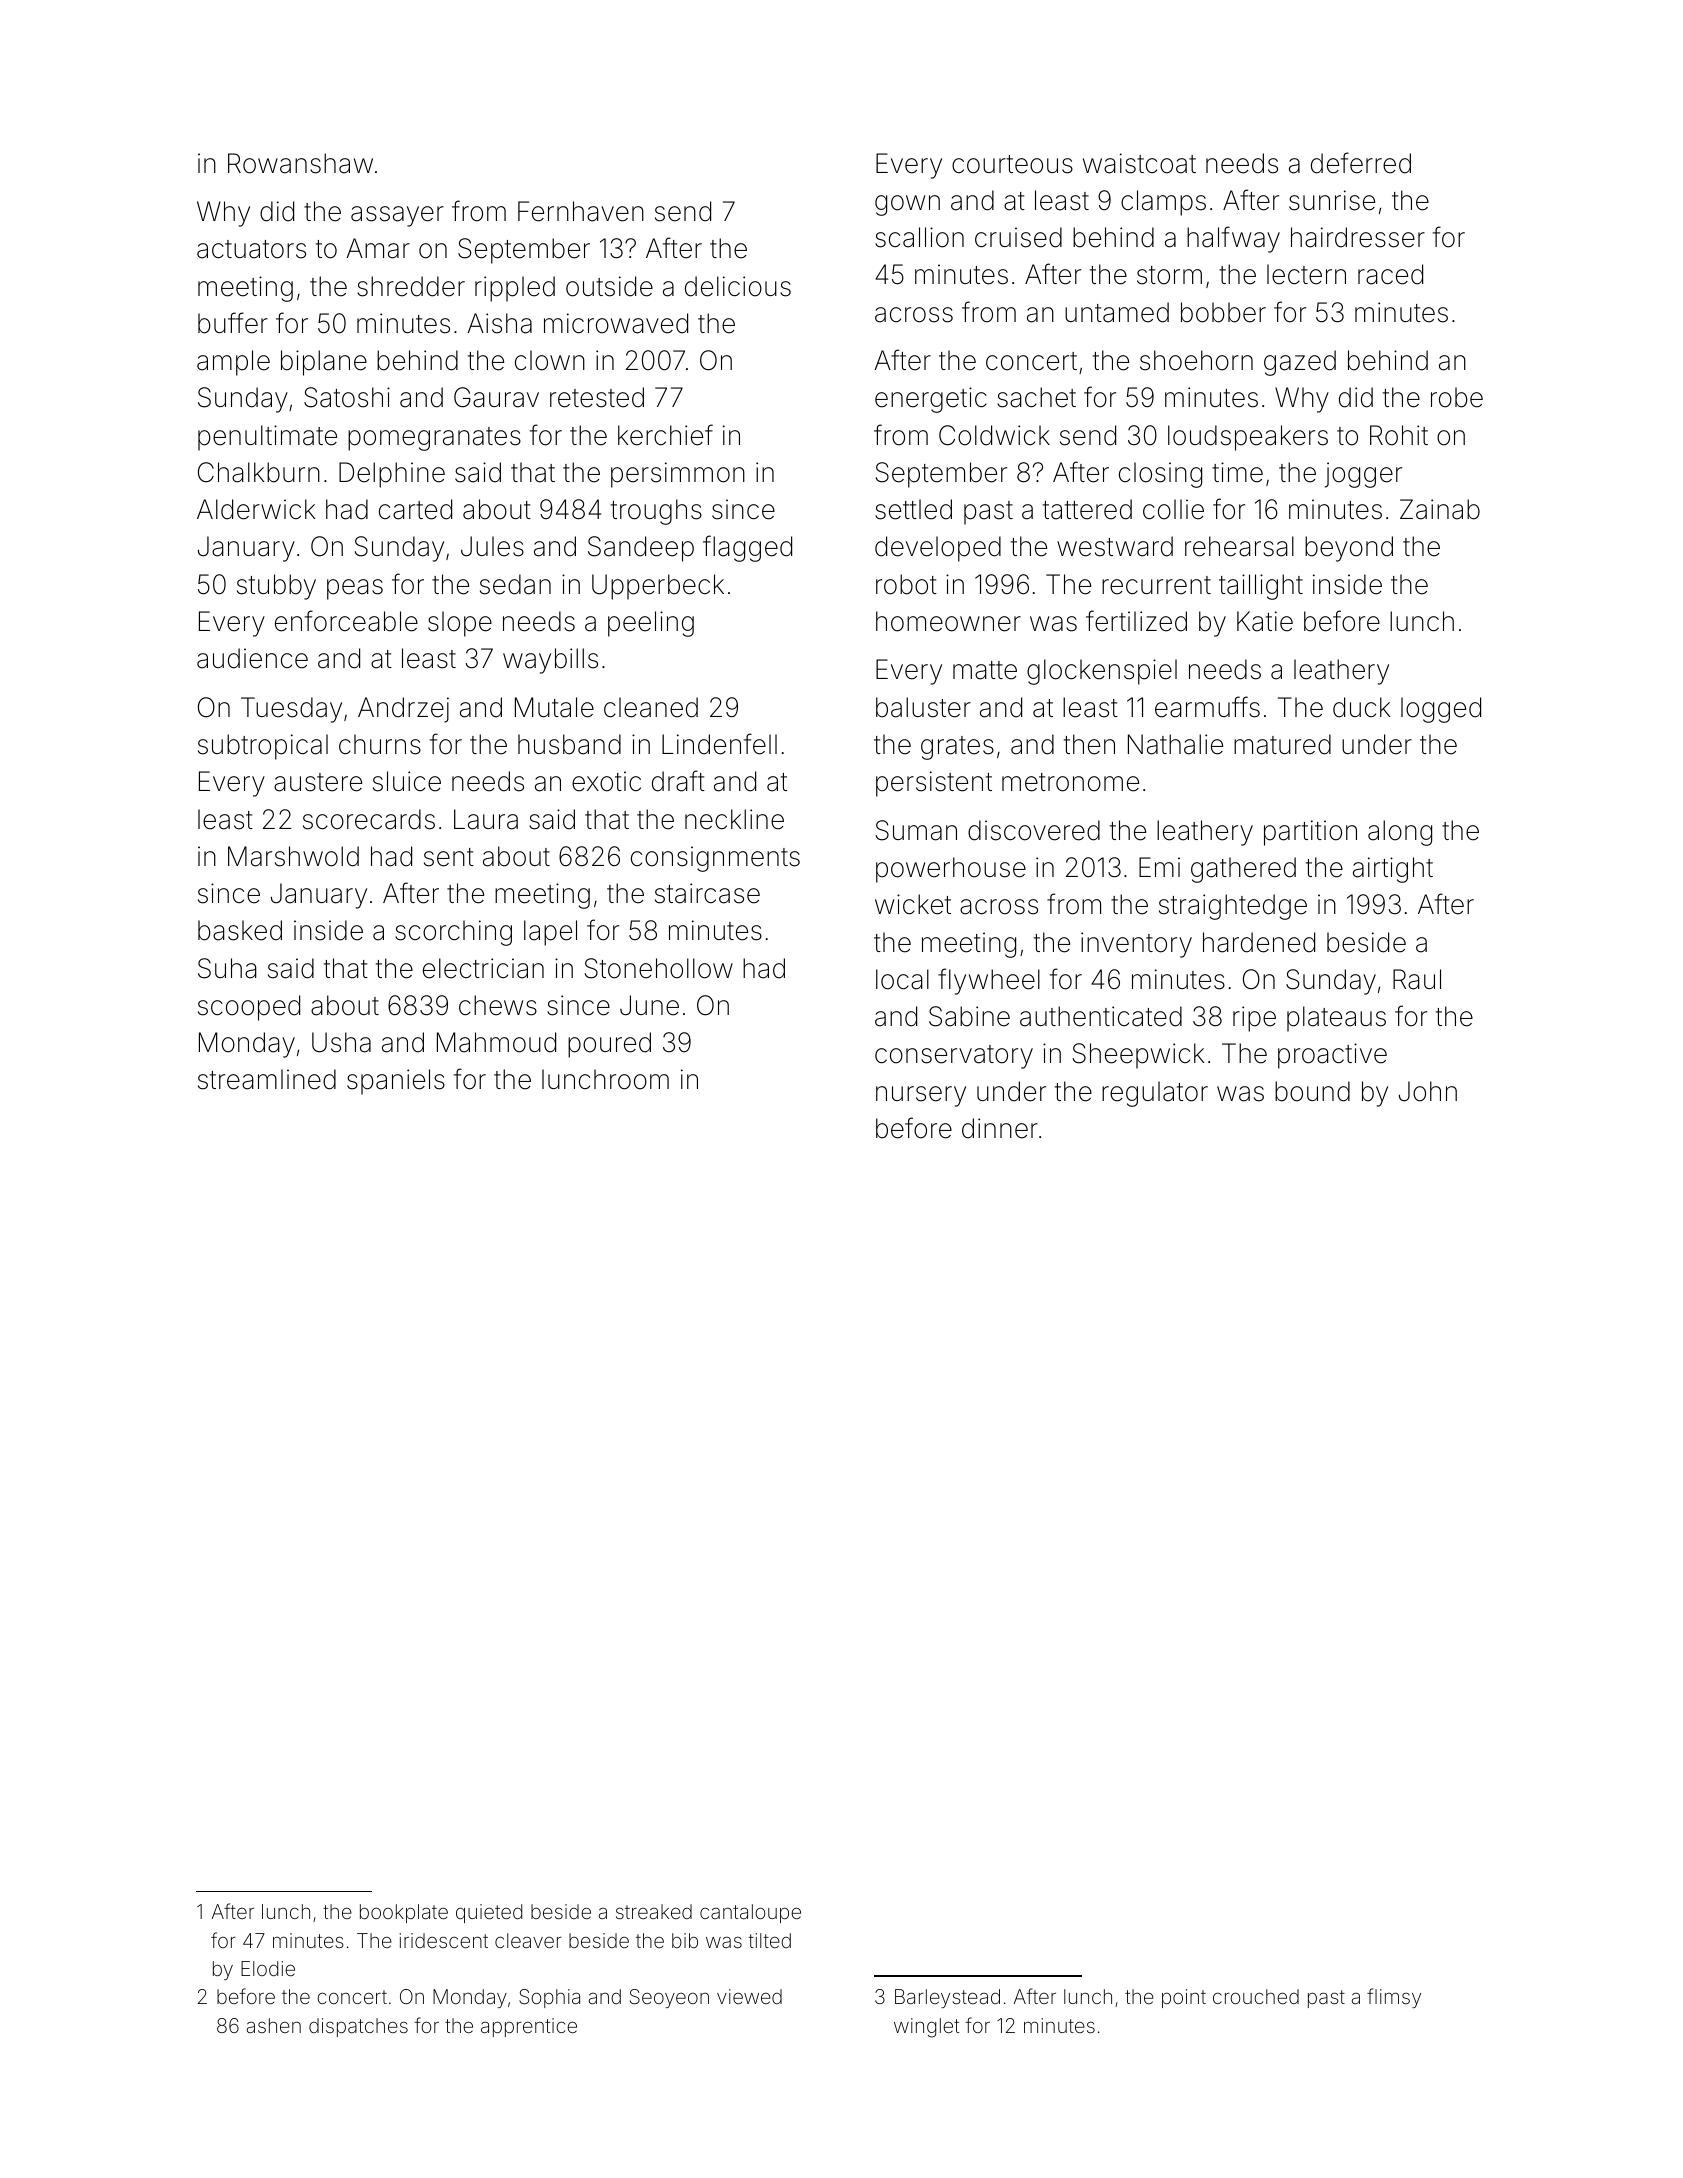 The image size is (1683, 2178). I want to click on baluster, so click(923, 707).
